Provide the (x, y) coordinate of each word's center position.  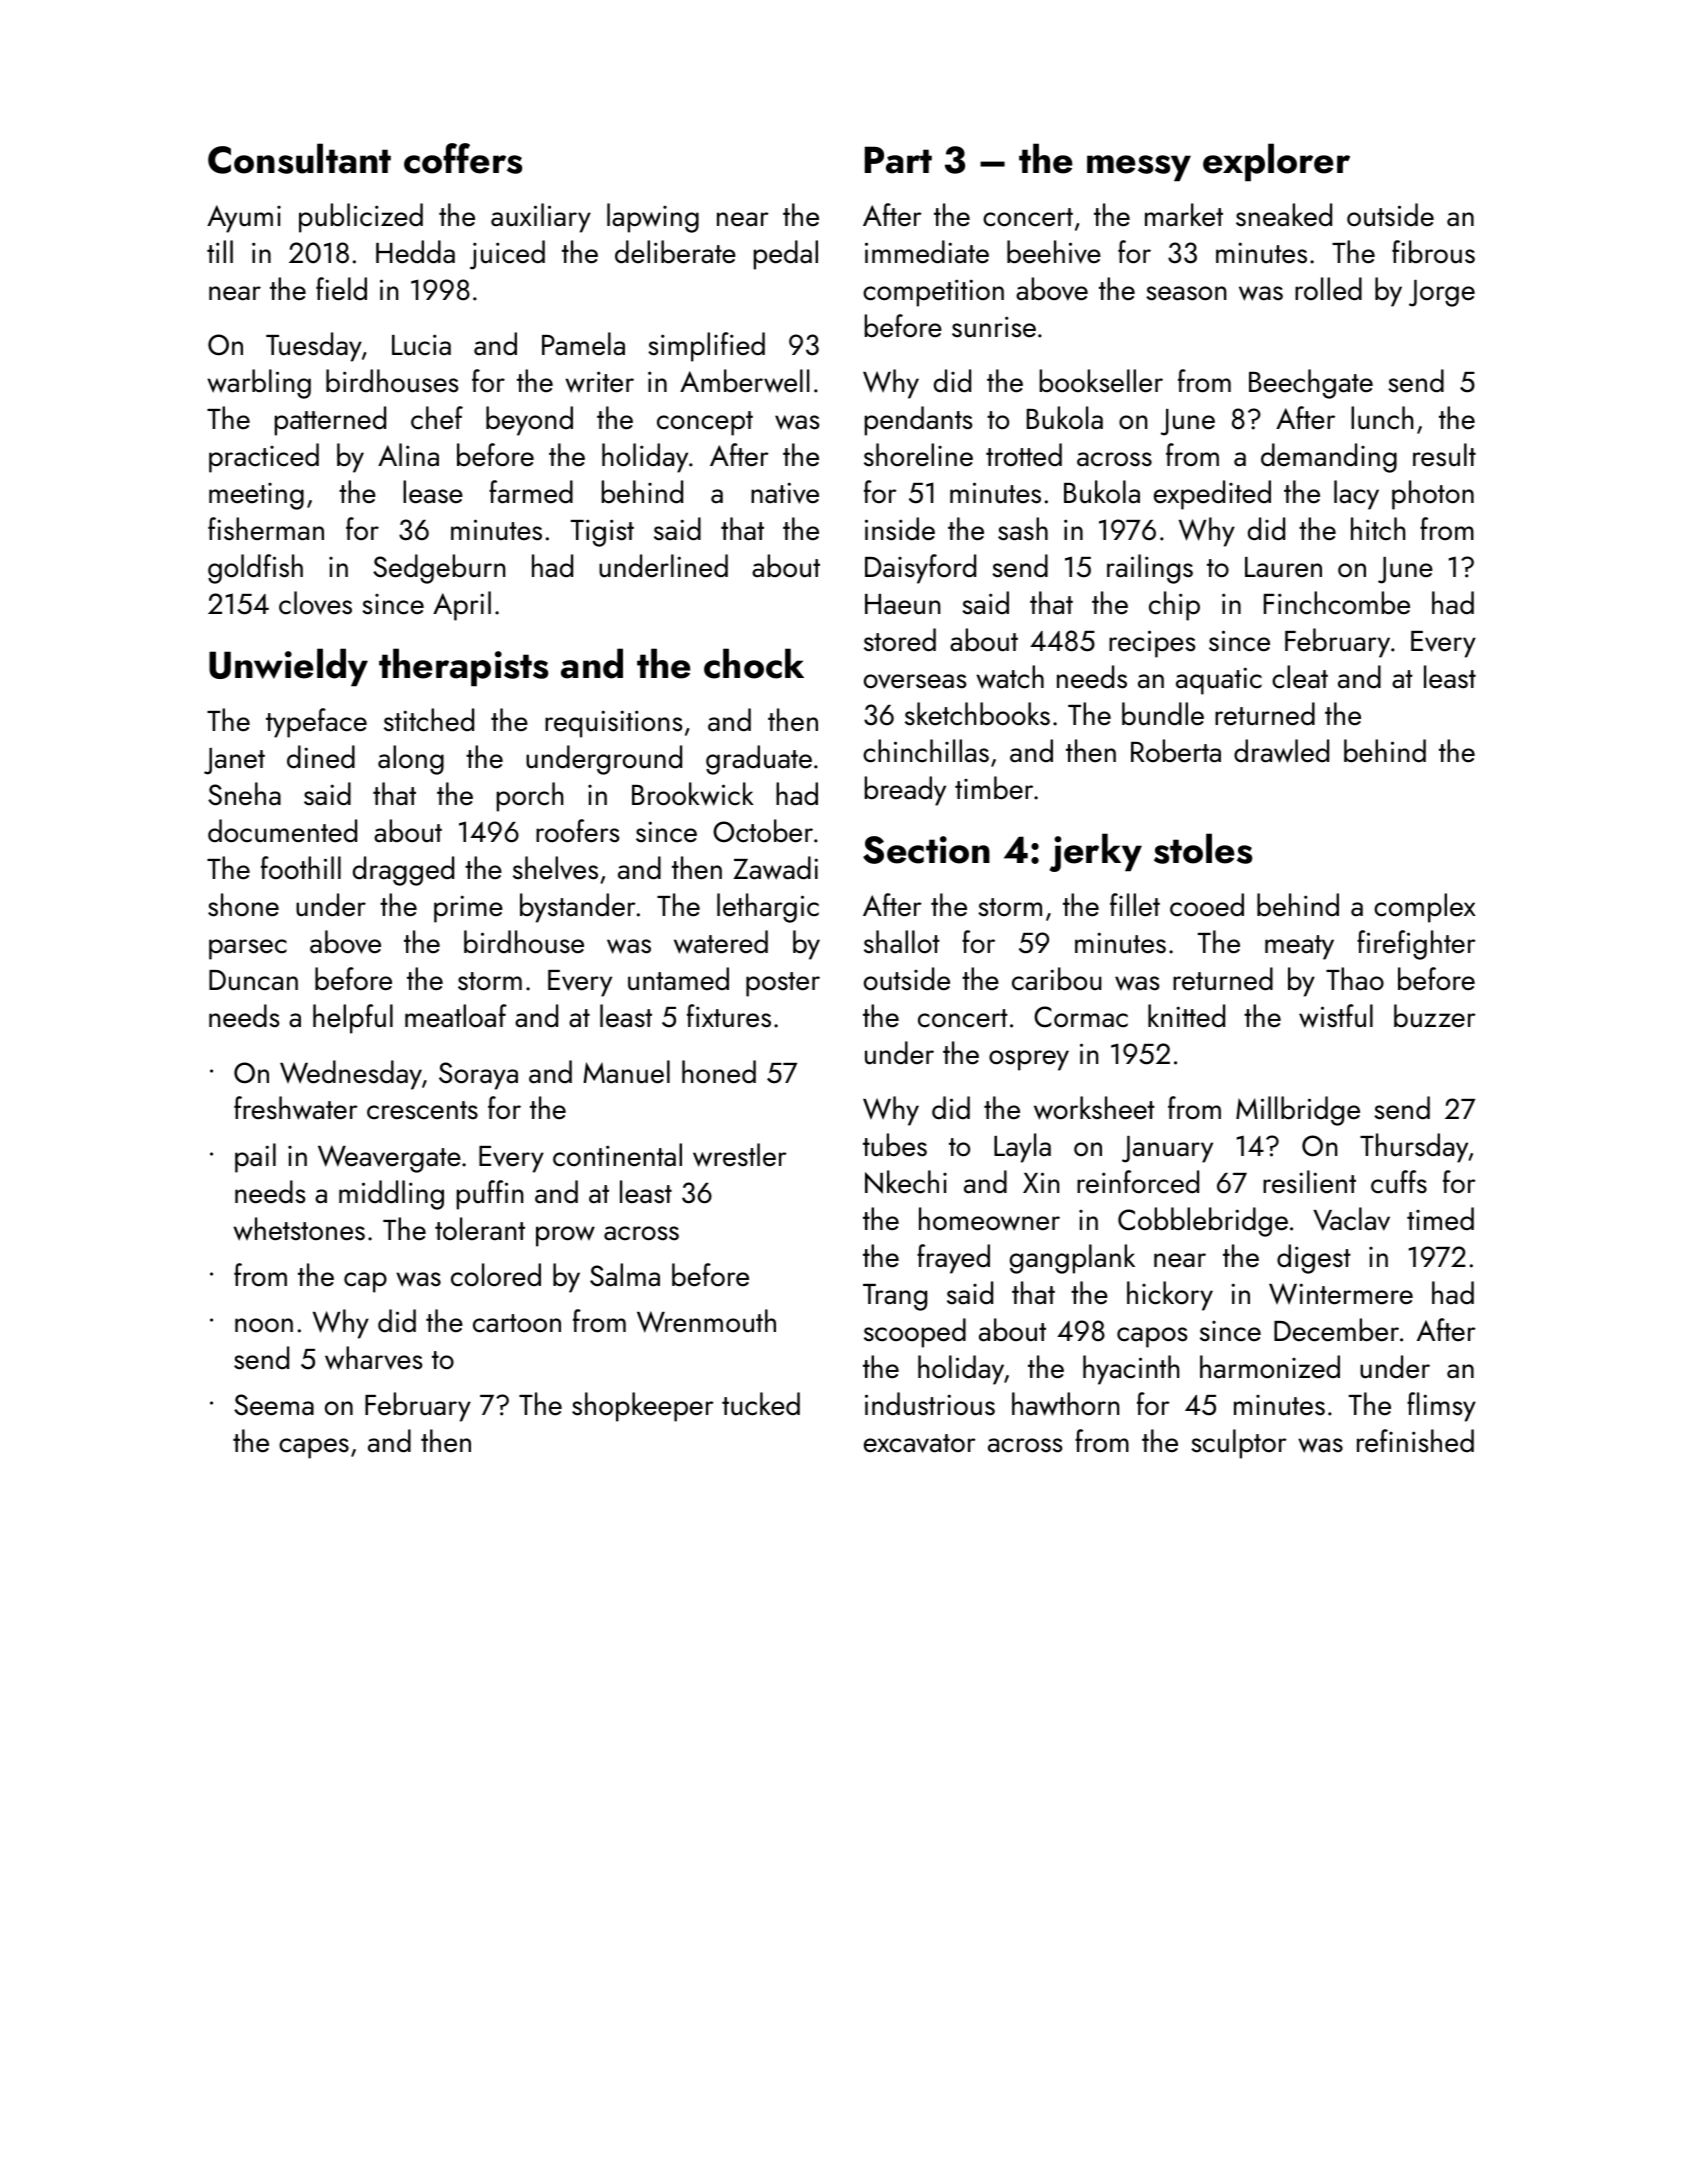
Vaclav (1351, 1219)
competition (933, 293)
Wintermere (1341, 1294)
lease (433, 492)
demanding (1329, 458)
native (785, 493)
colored (496, 1275)
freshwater (296, 1108)
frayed (953, 1259)
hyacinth (1131, 1370)
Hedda (415, 252)
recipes (1152, 644)
